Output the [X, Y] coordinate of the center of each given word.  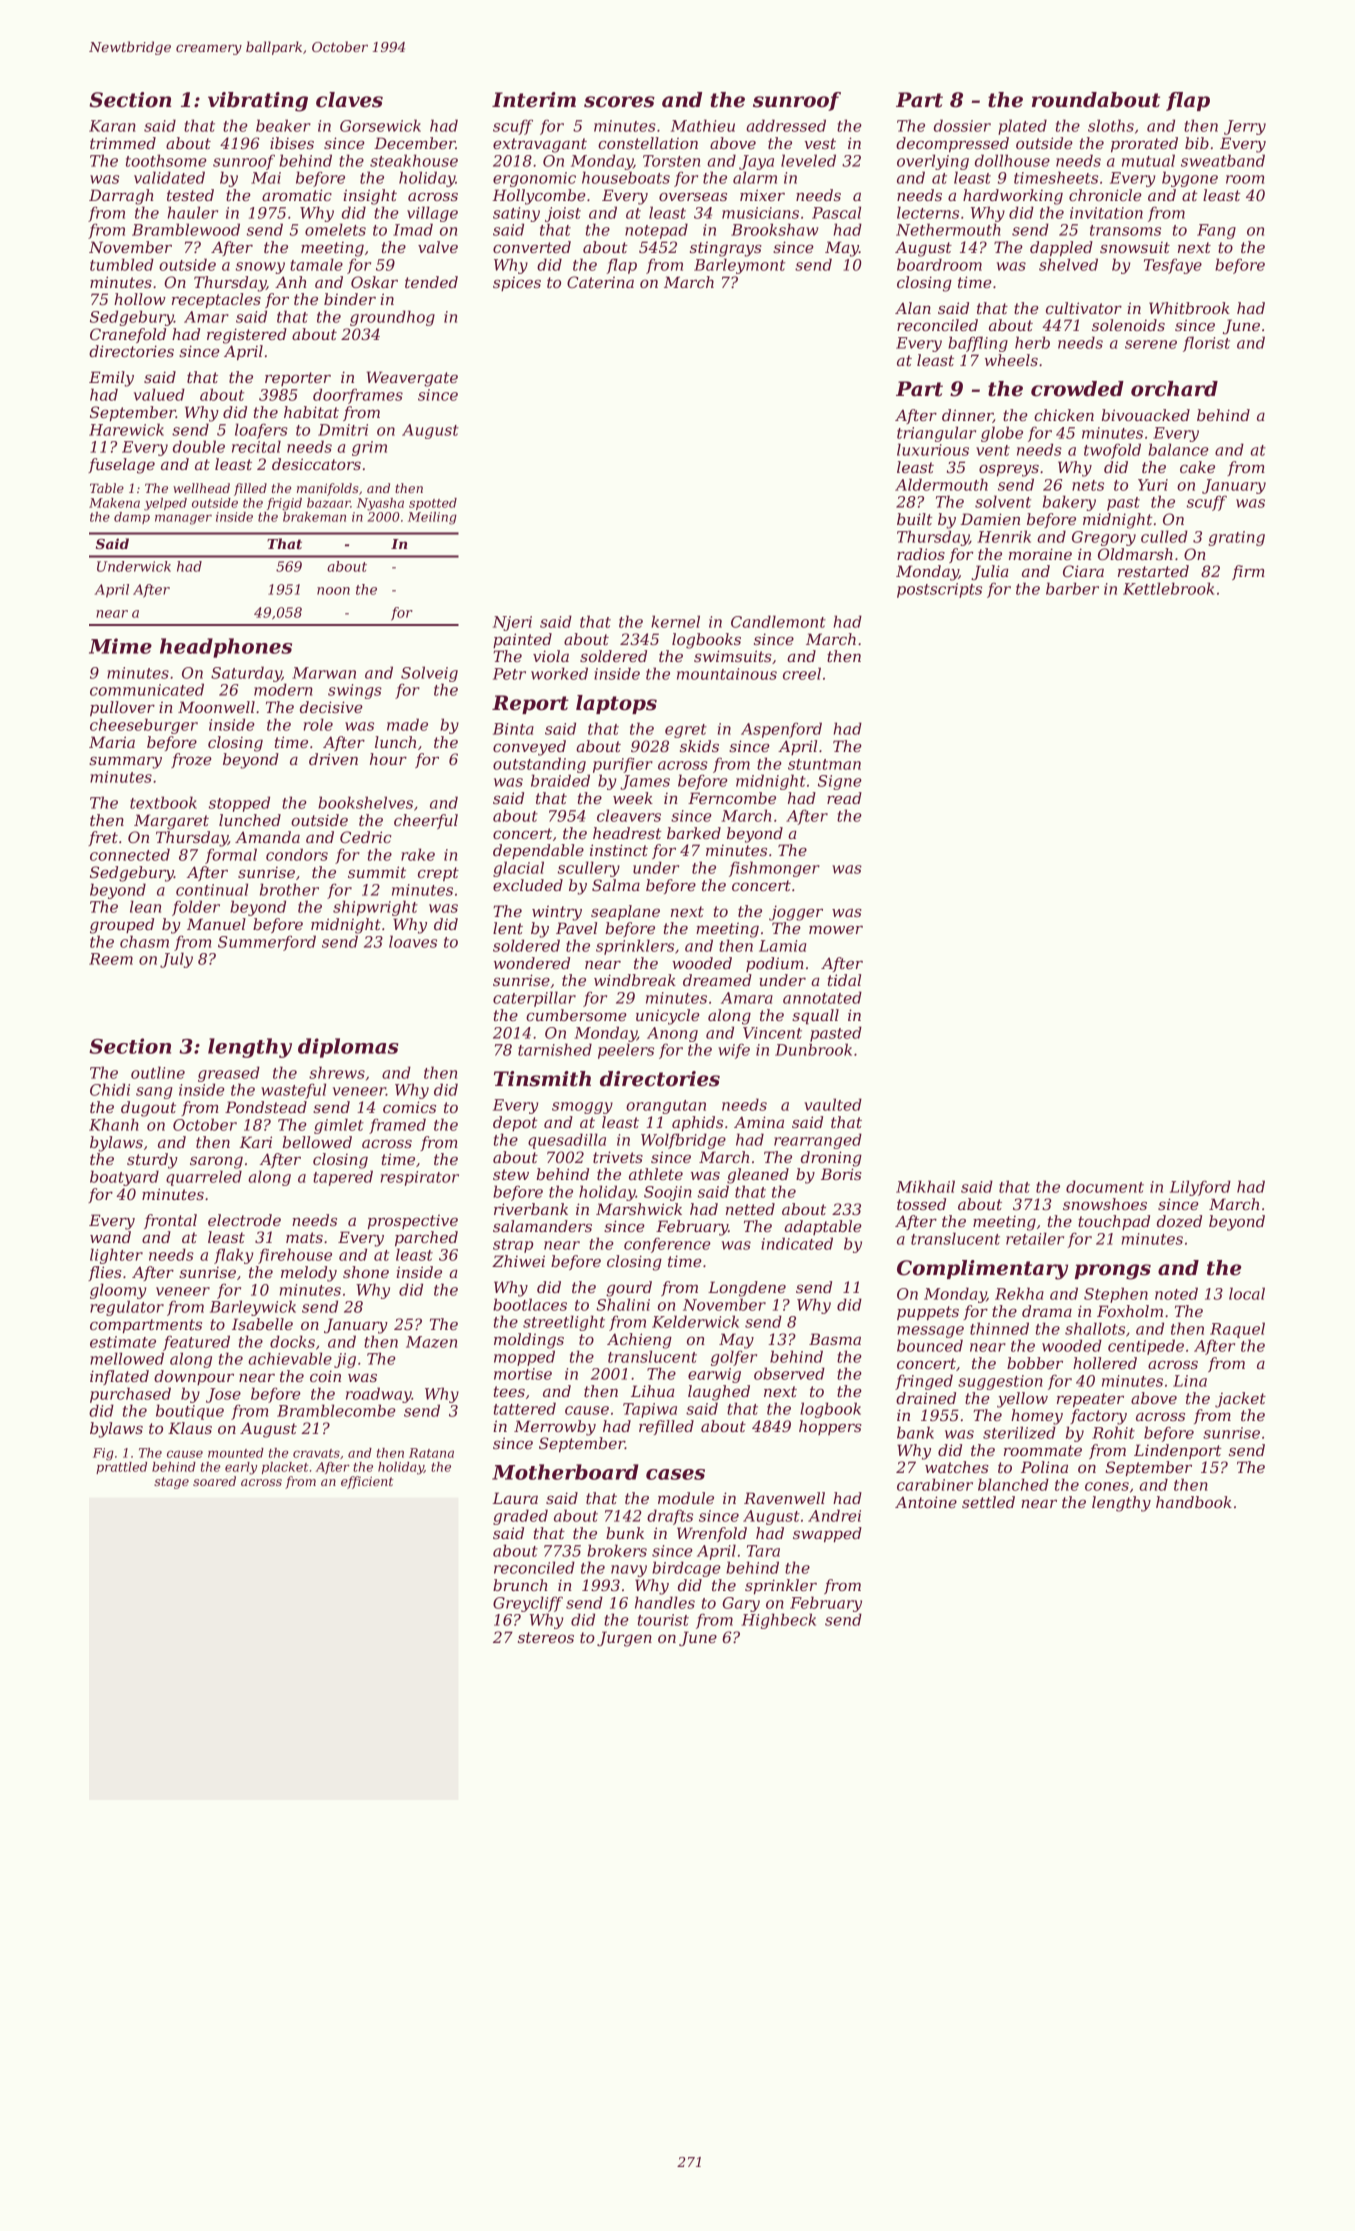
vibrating [258, 102]
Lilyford [1200, 1188]
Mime [120, 646]
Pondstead [266, 1107]
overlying [933, 162]
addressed [786, 125]
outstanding [539, 765]
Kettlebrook [1168, 588]
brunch [520, 1585]
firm [1248, 572]
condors [297, 854]
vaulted [833, 1104]
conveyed [529, 748]
